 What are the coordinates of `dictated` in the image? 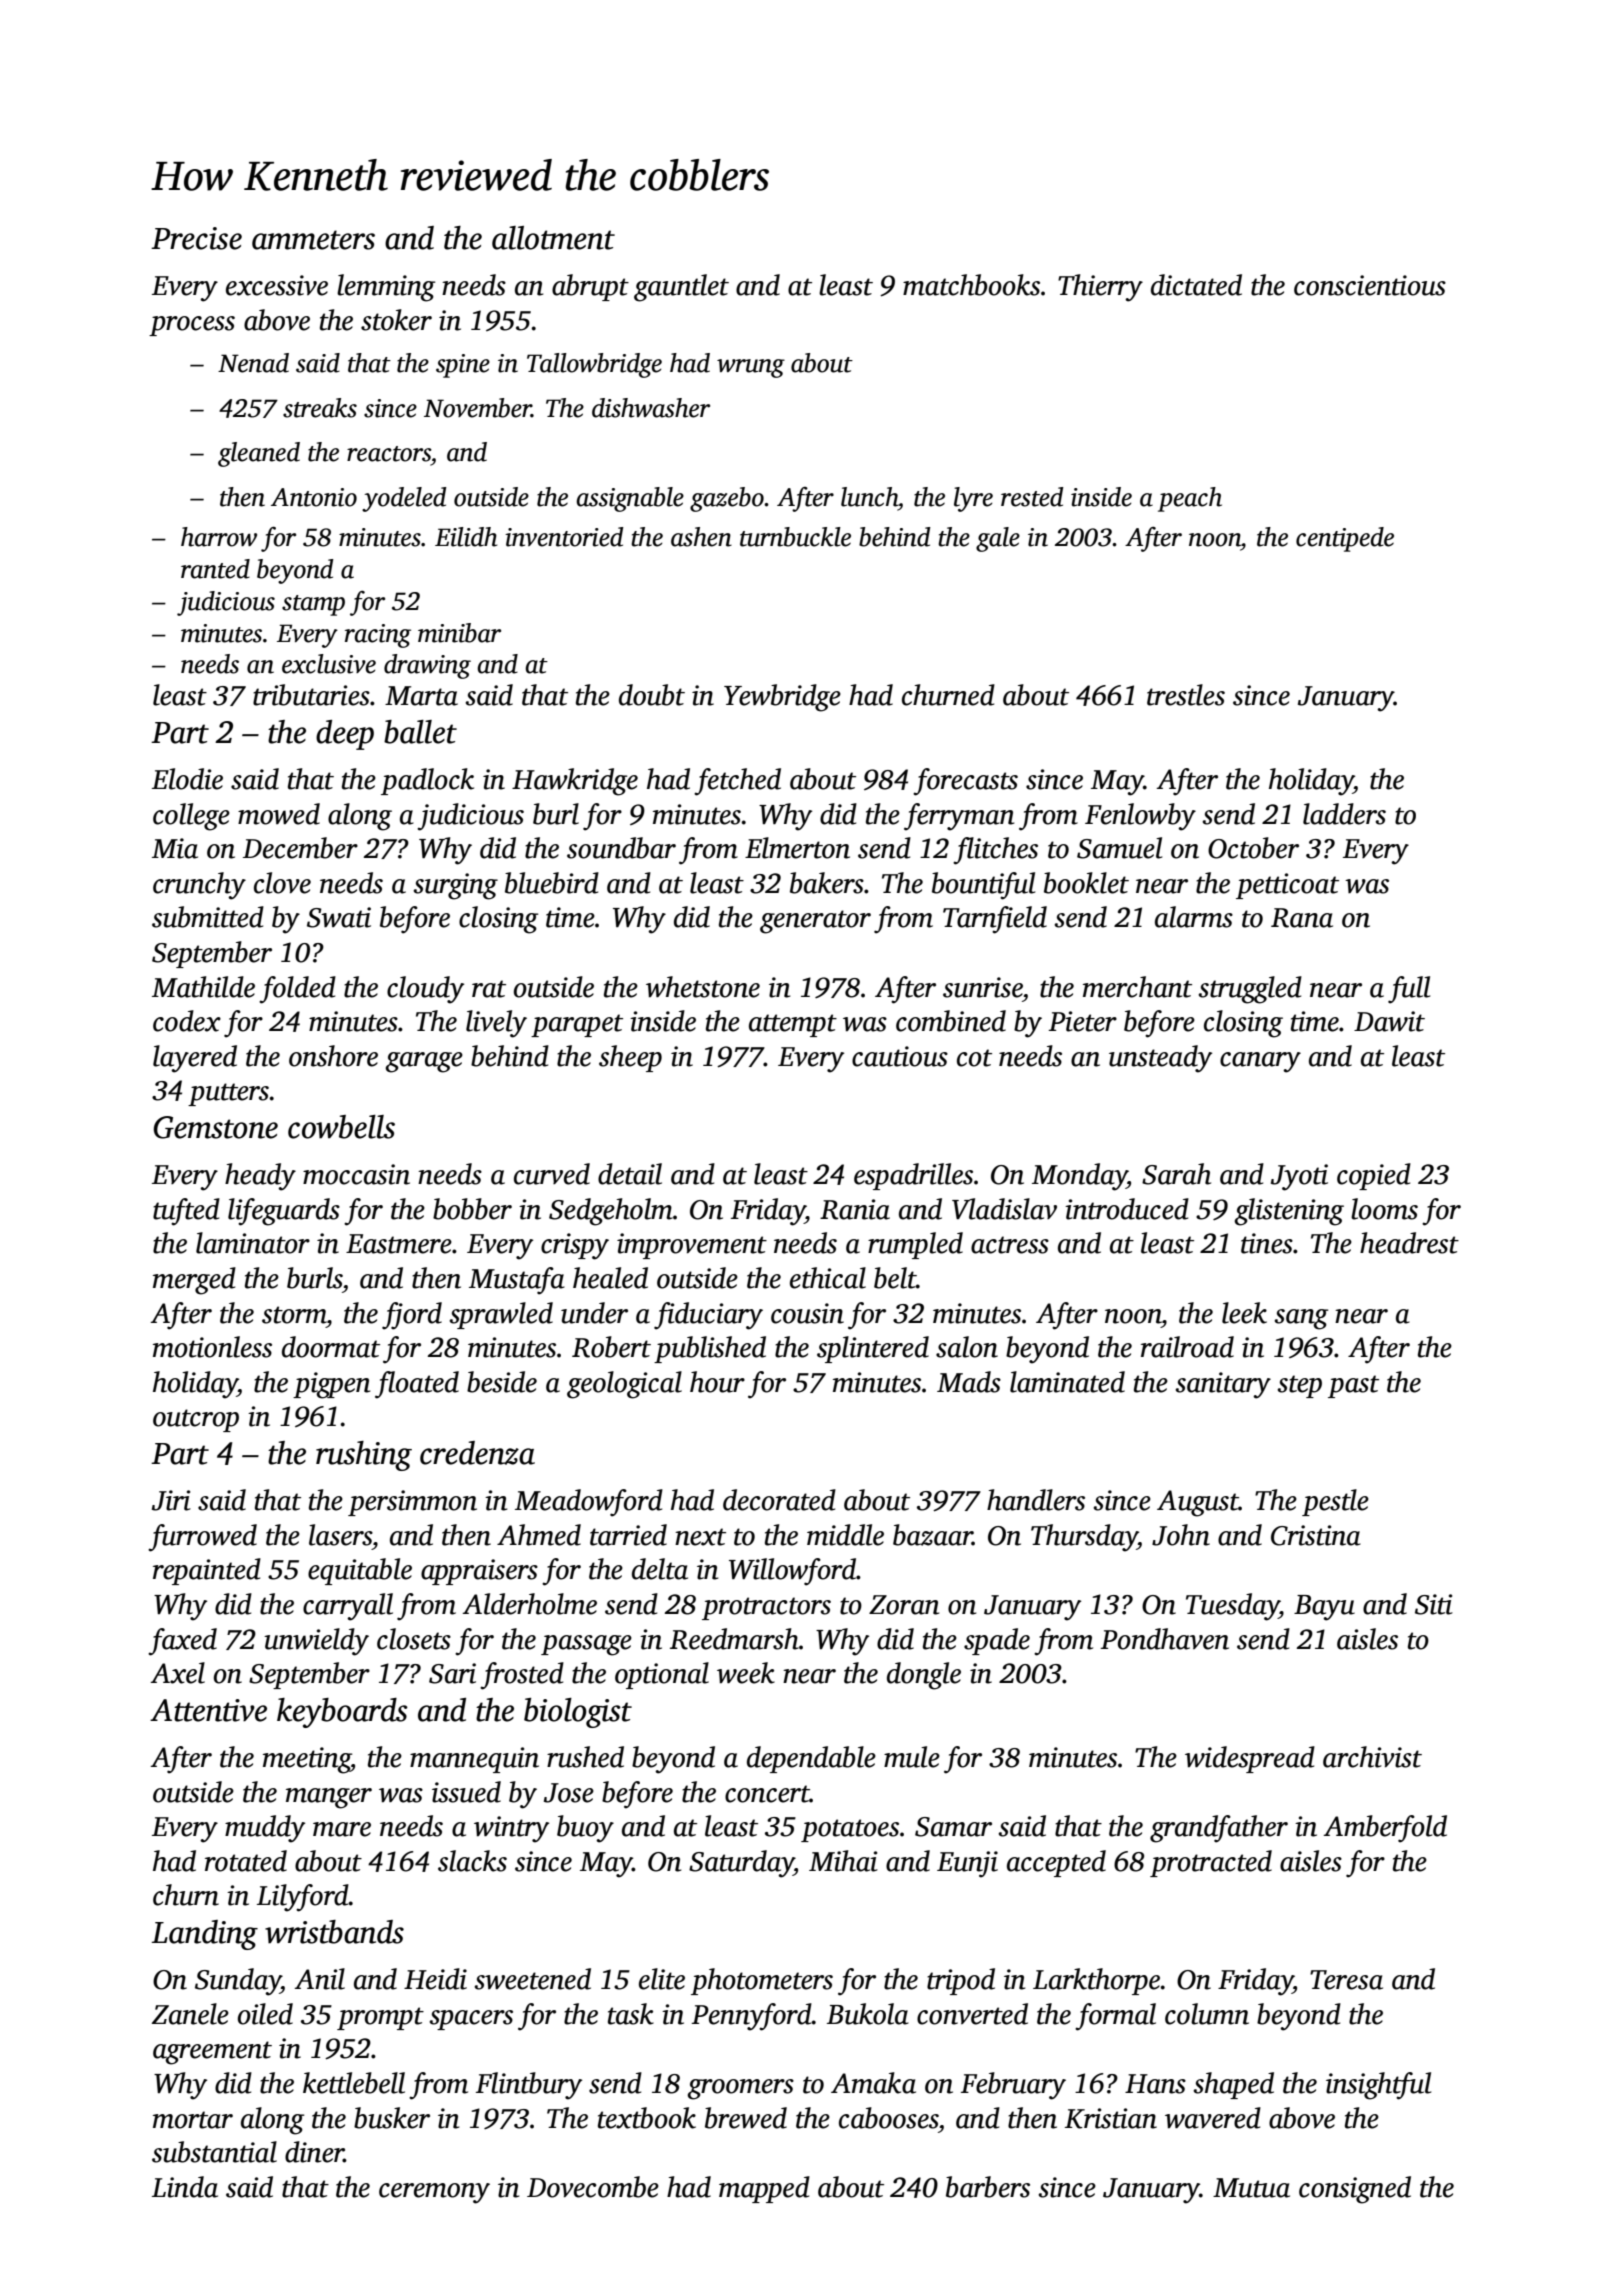 It's located at (1196, 285).
